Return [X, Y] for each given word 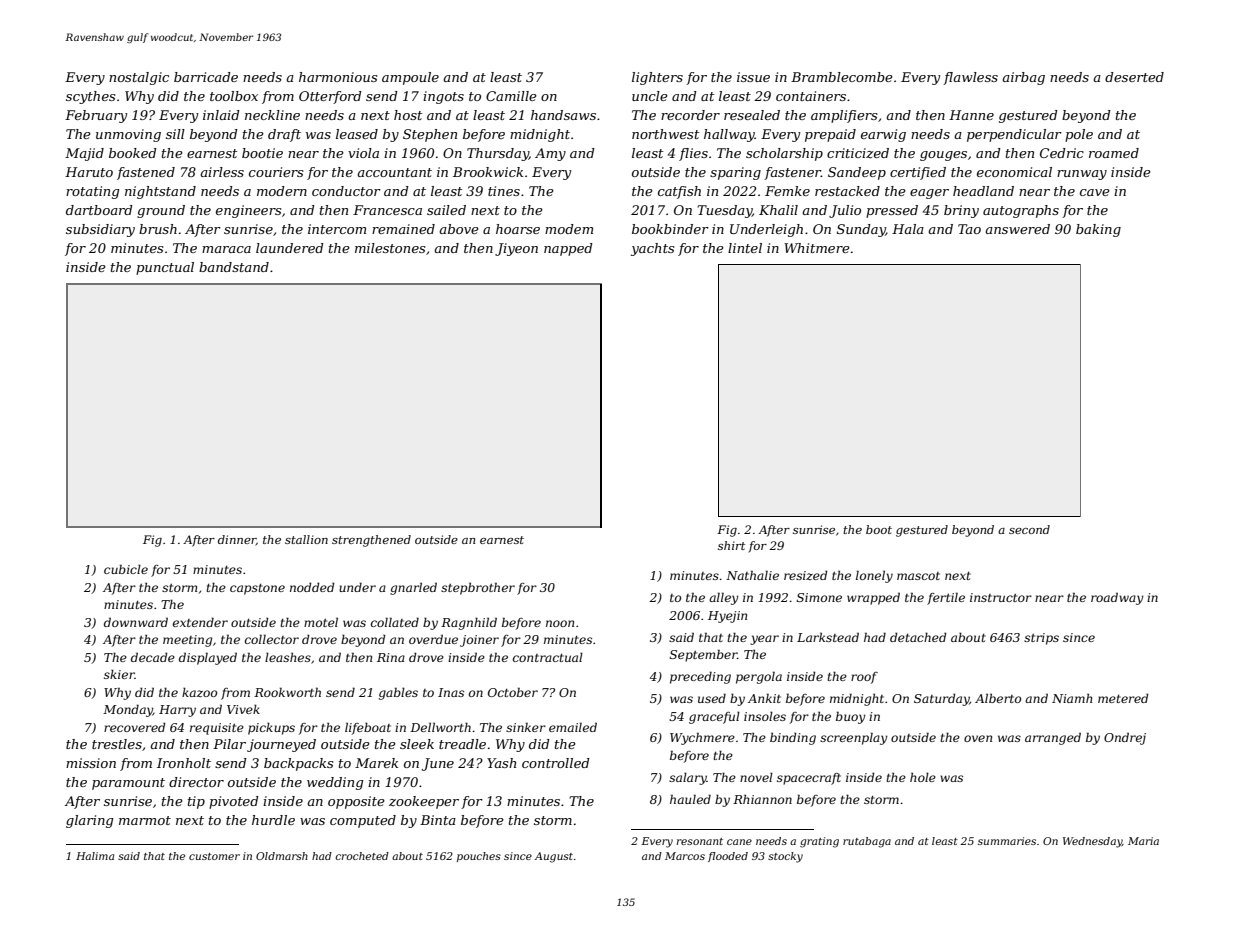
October [513, 692]
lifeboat [368, 728]
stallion [306, 539]
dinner [237, 540]
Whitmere [817, 248]
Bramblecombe [842, 77]
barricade [206, 77]
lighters [657, 78]
